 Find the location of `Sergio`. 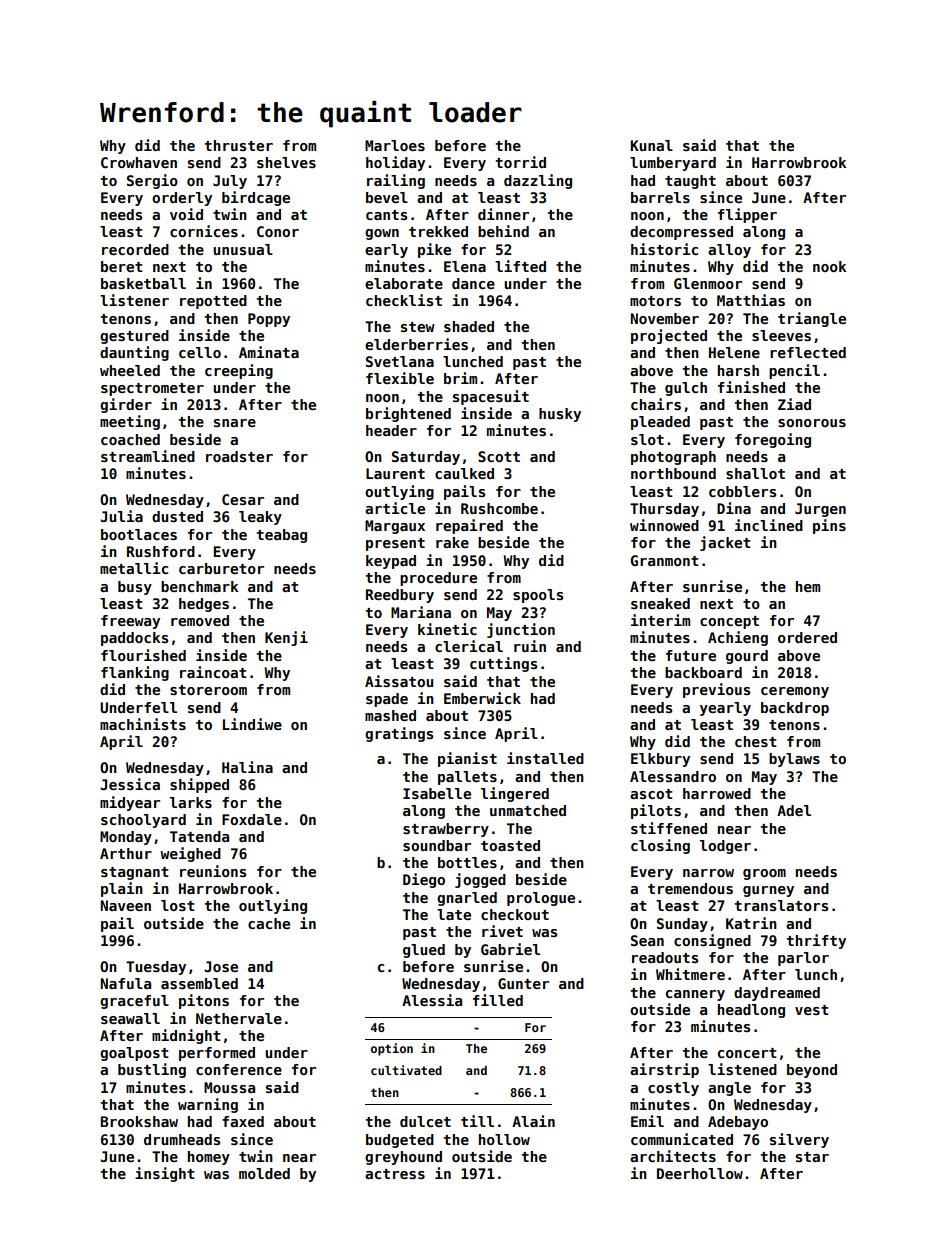

Sergio is located at coordinates (152, 181).
